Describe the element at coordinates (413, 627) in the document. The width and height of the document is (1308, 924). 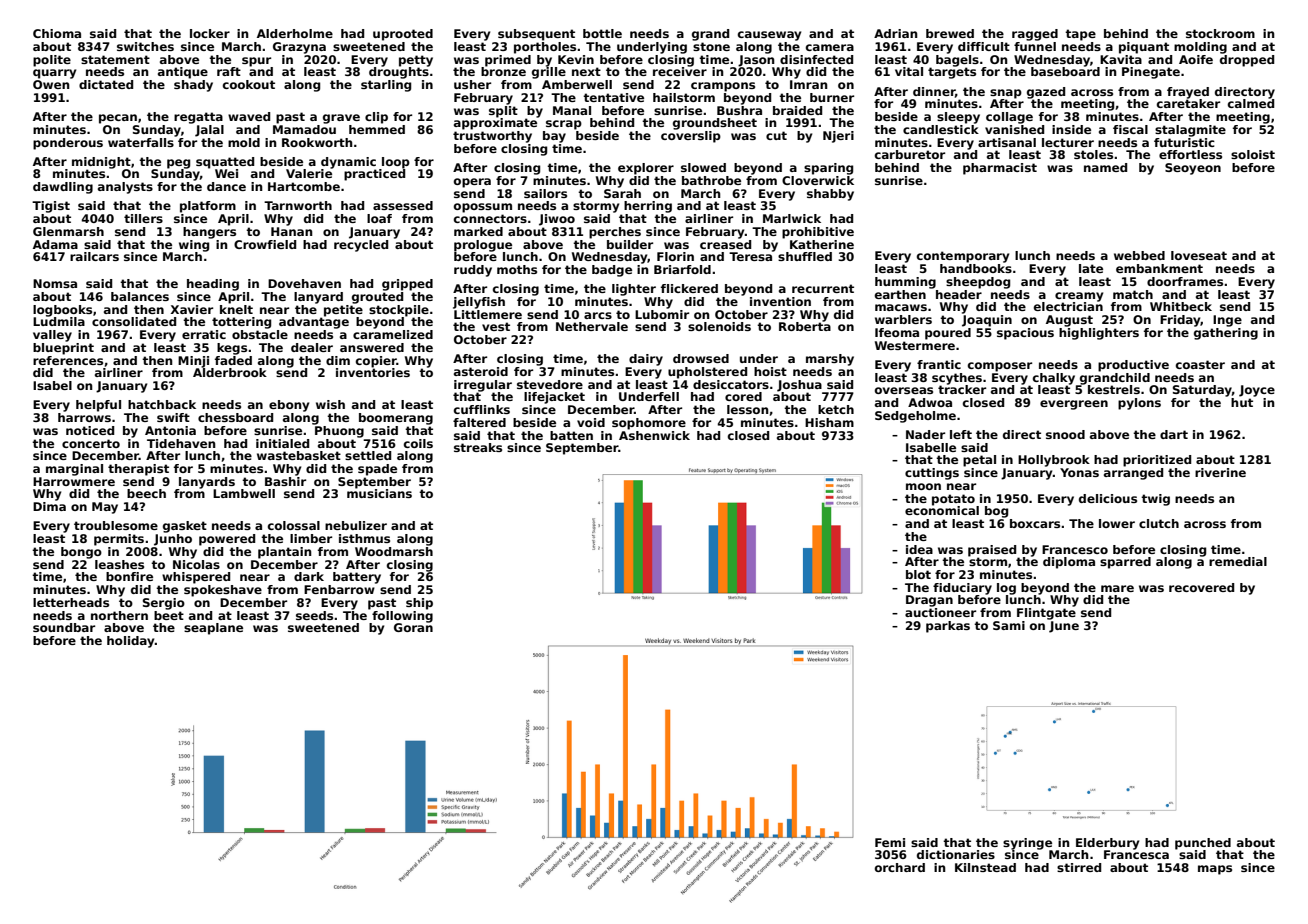
I see `Goran` at that location.
